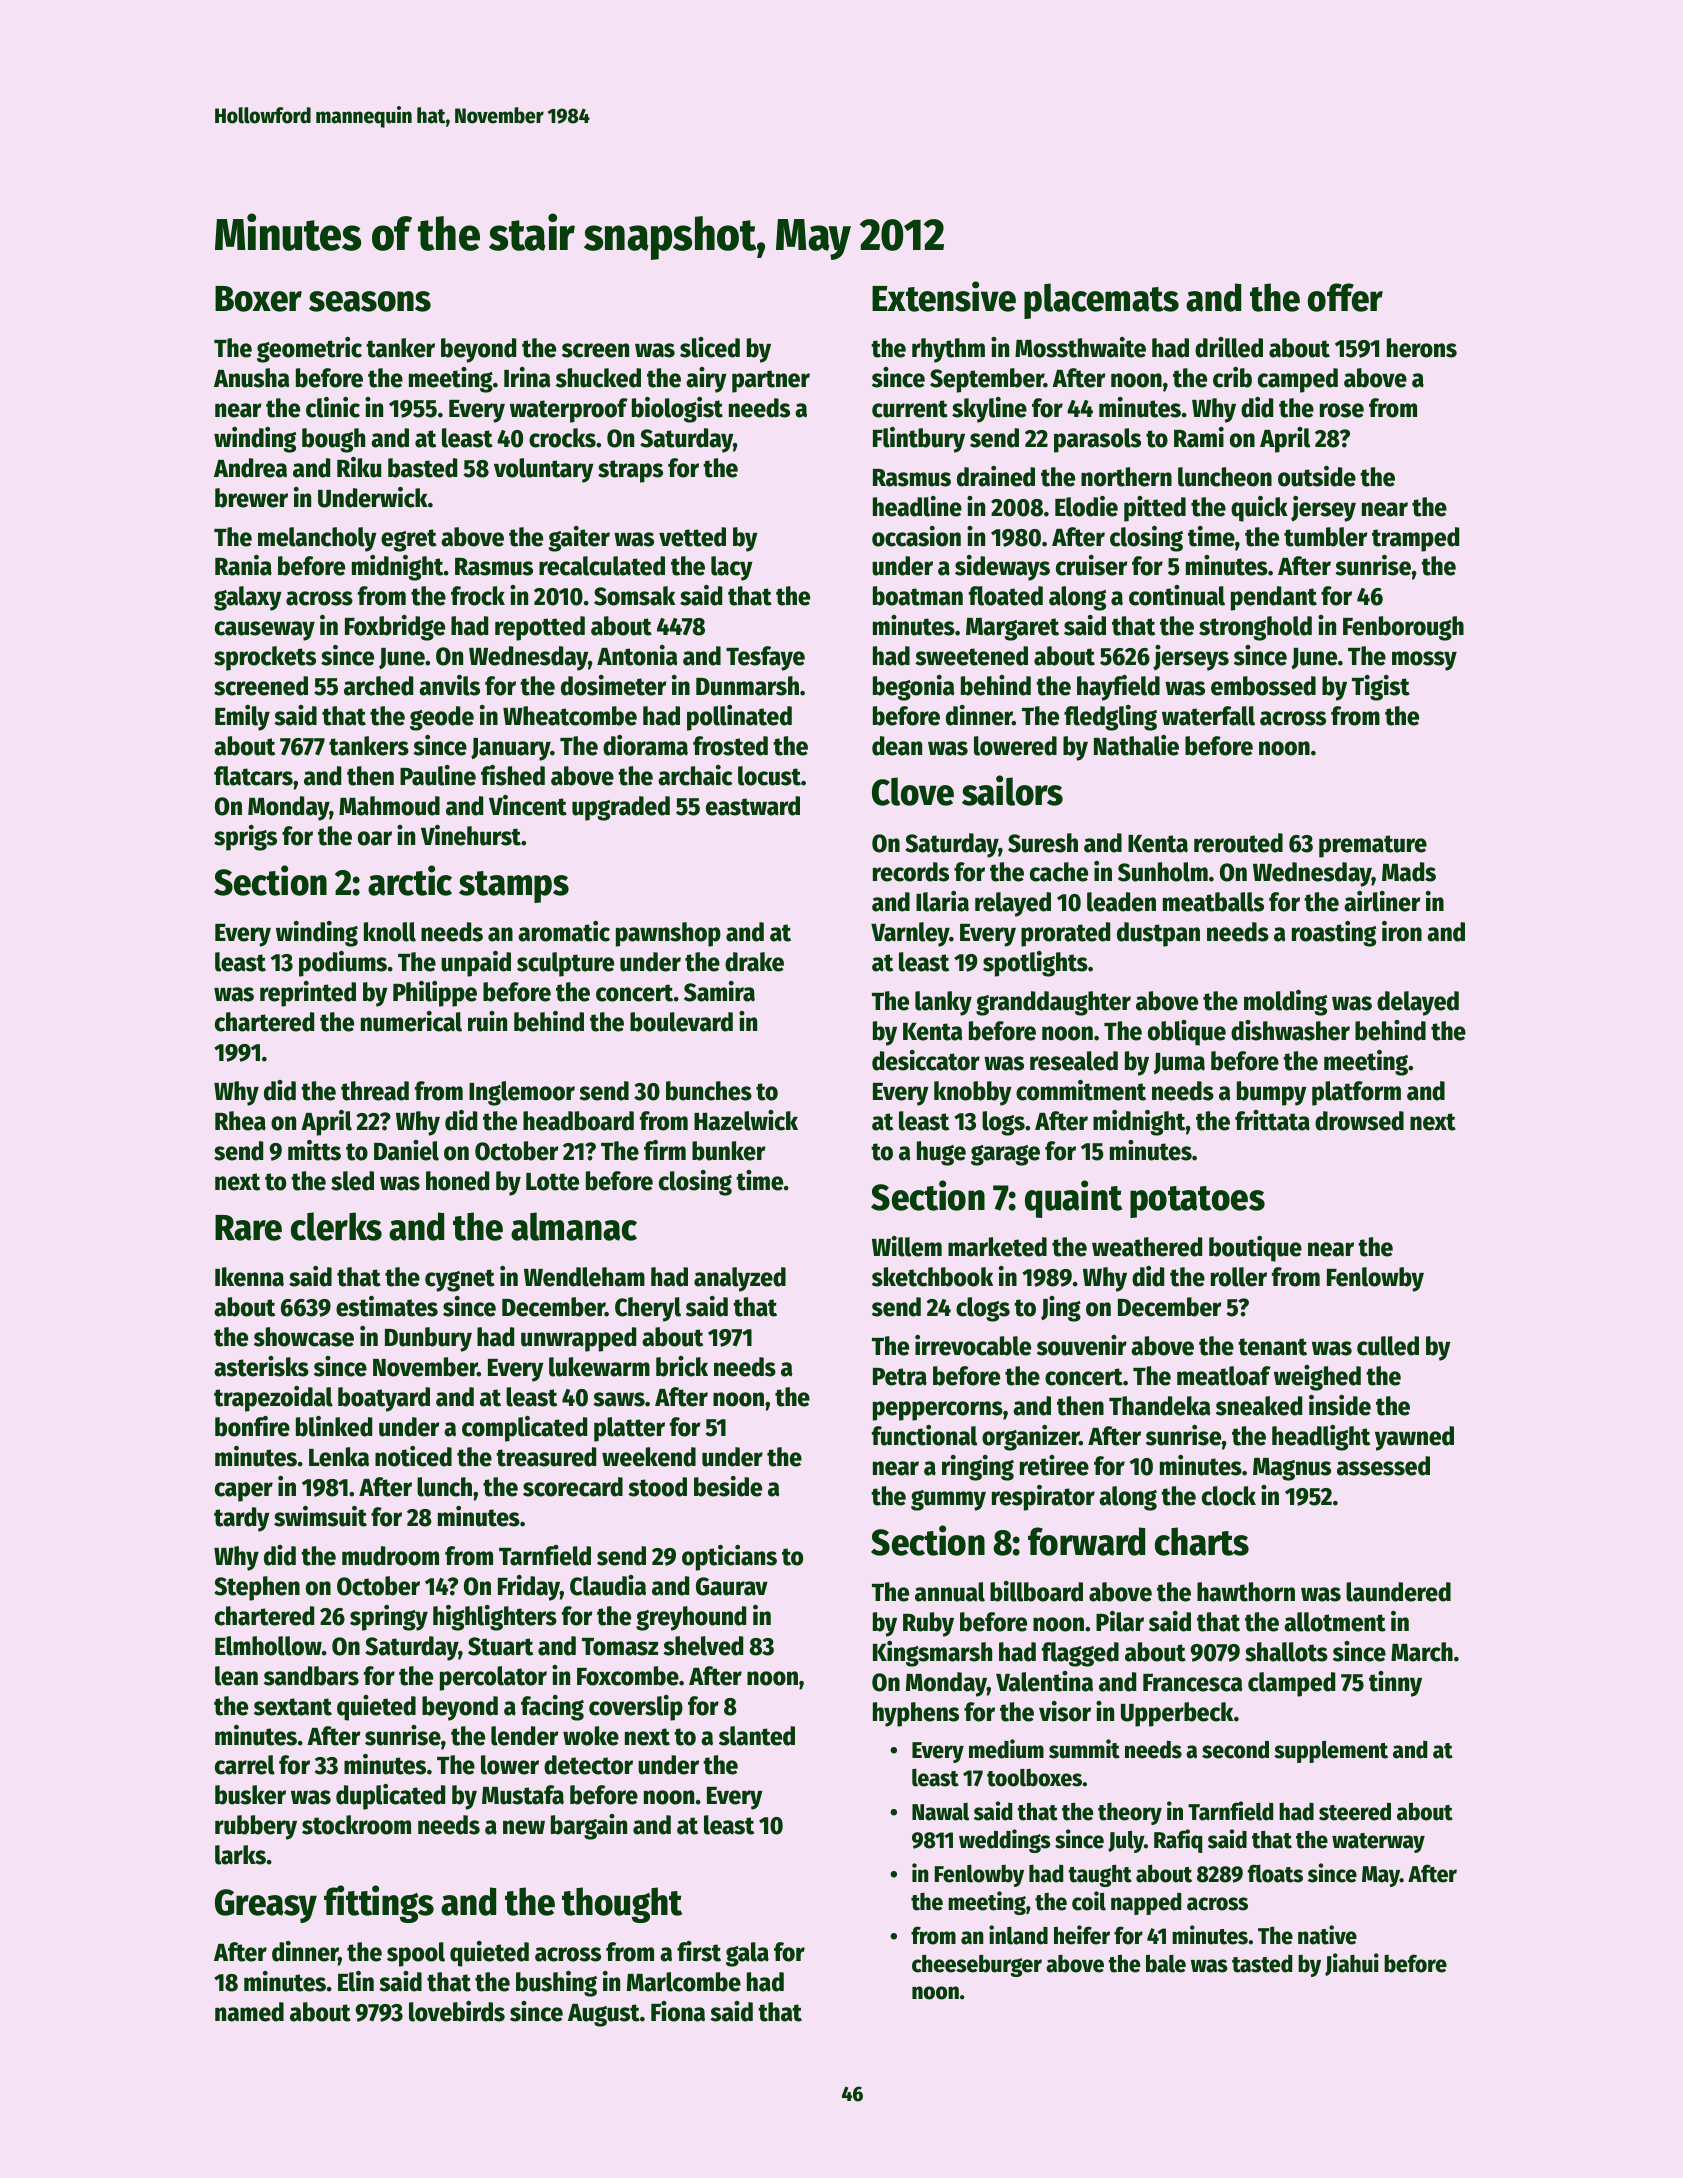  What do you see at coordinates (1352, 1964) in the image?
I see `Jiahui` at bounding box center [1352, 1964].
